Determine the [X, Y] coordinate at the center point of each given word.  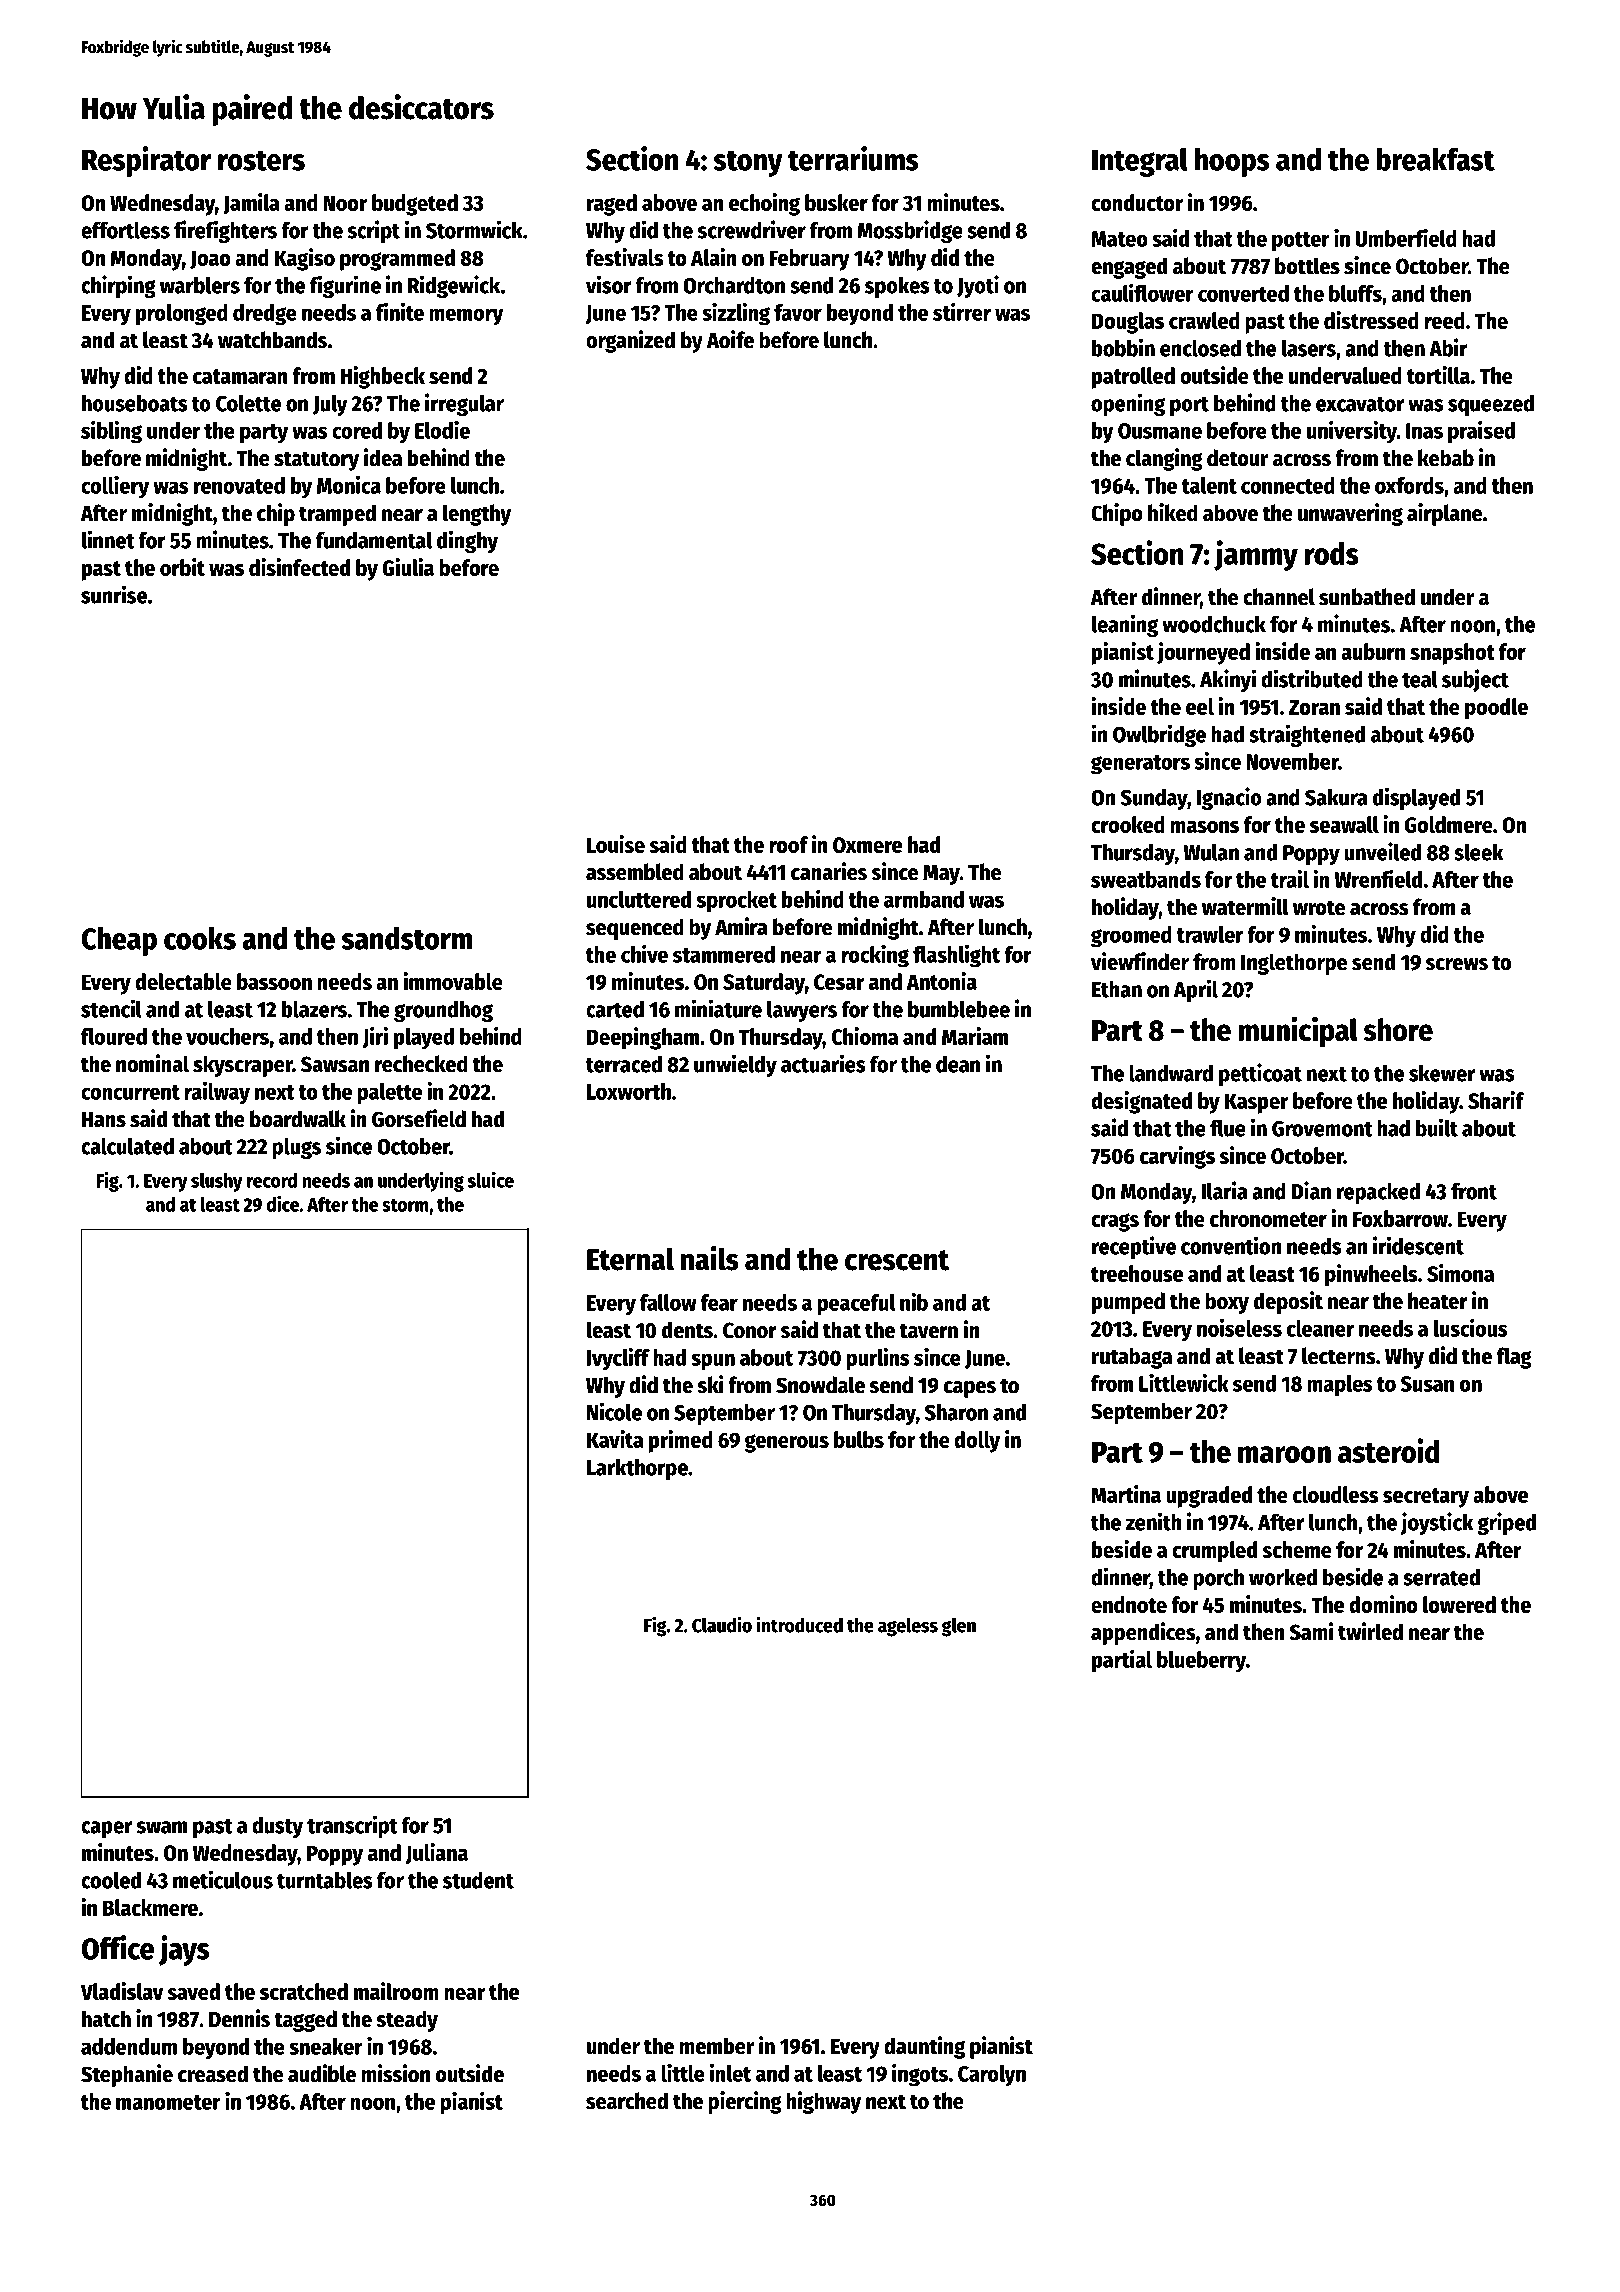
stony [748, 163]
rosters [261, 160]
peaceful [856, 1305]
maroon [1284, 1454]
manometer [168, 2102]
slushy [217, 1182]
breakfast [1435, 159]
